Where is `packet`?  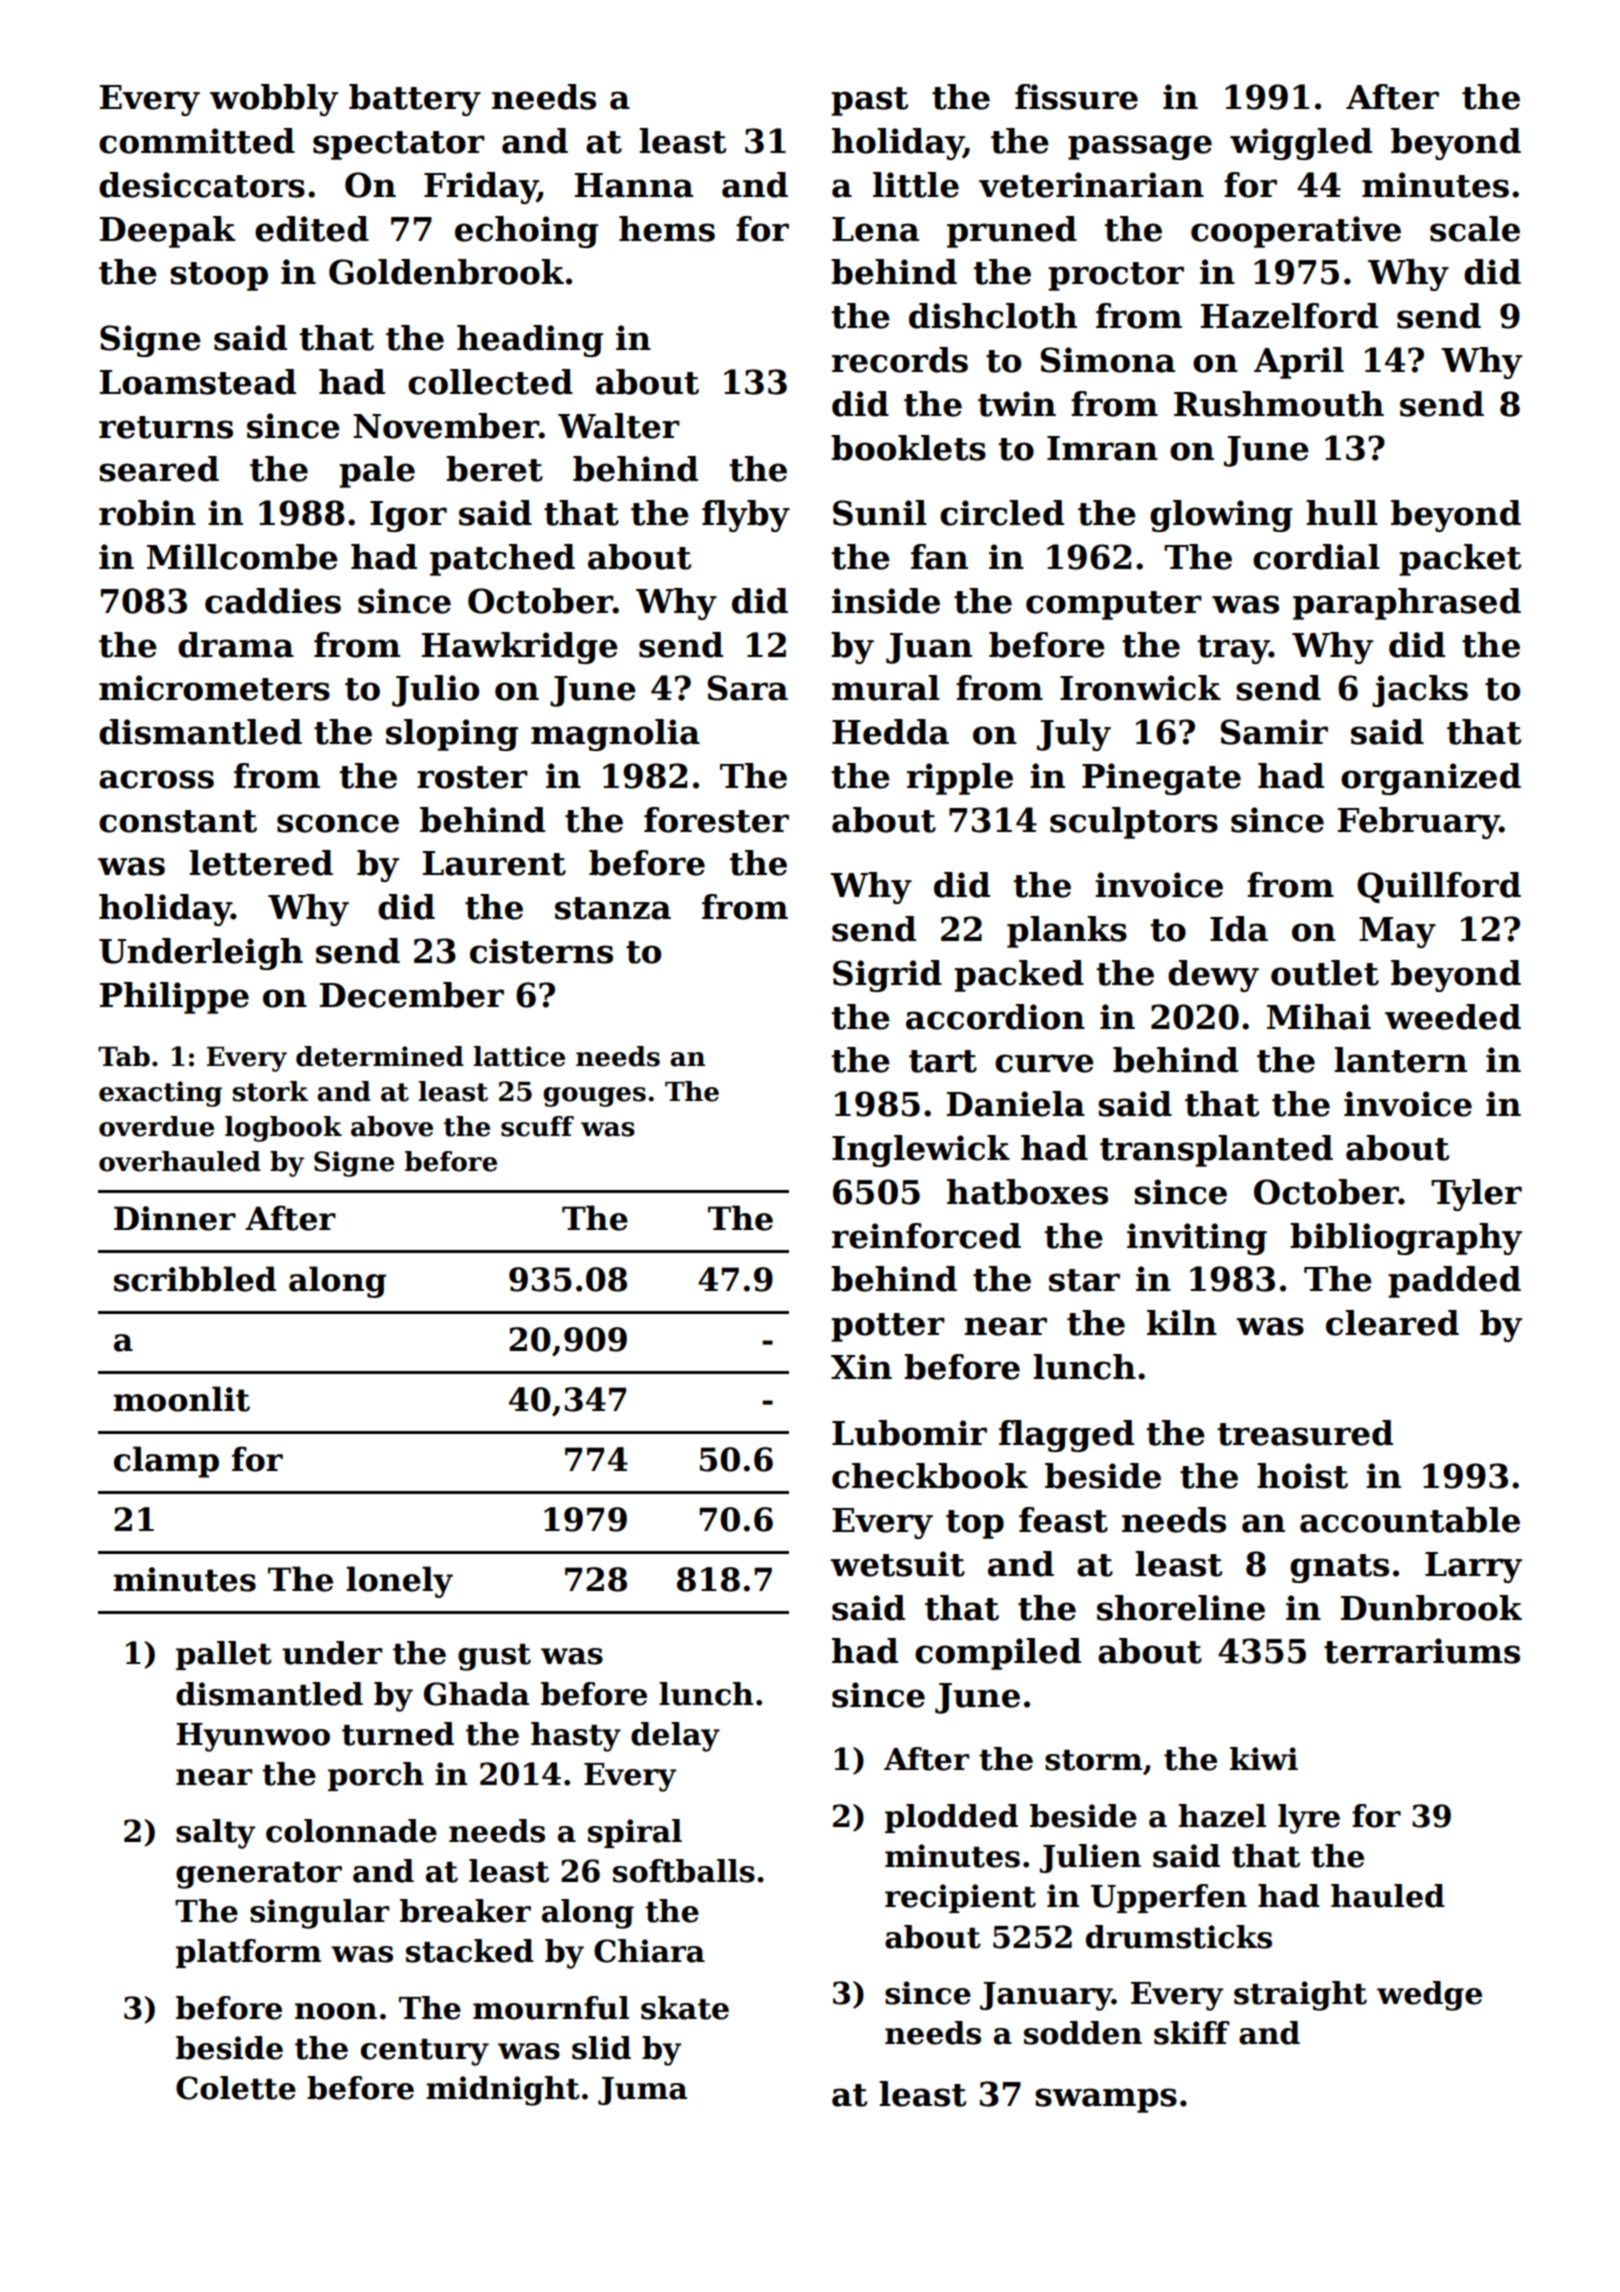 packet is located at coordinates (1460, 560).
